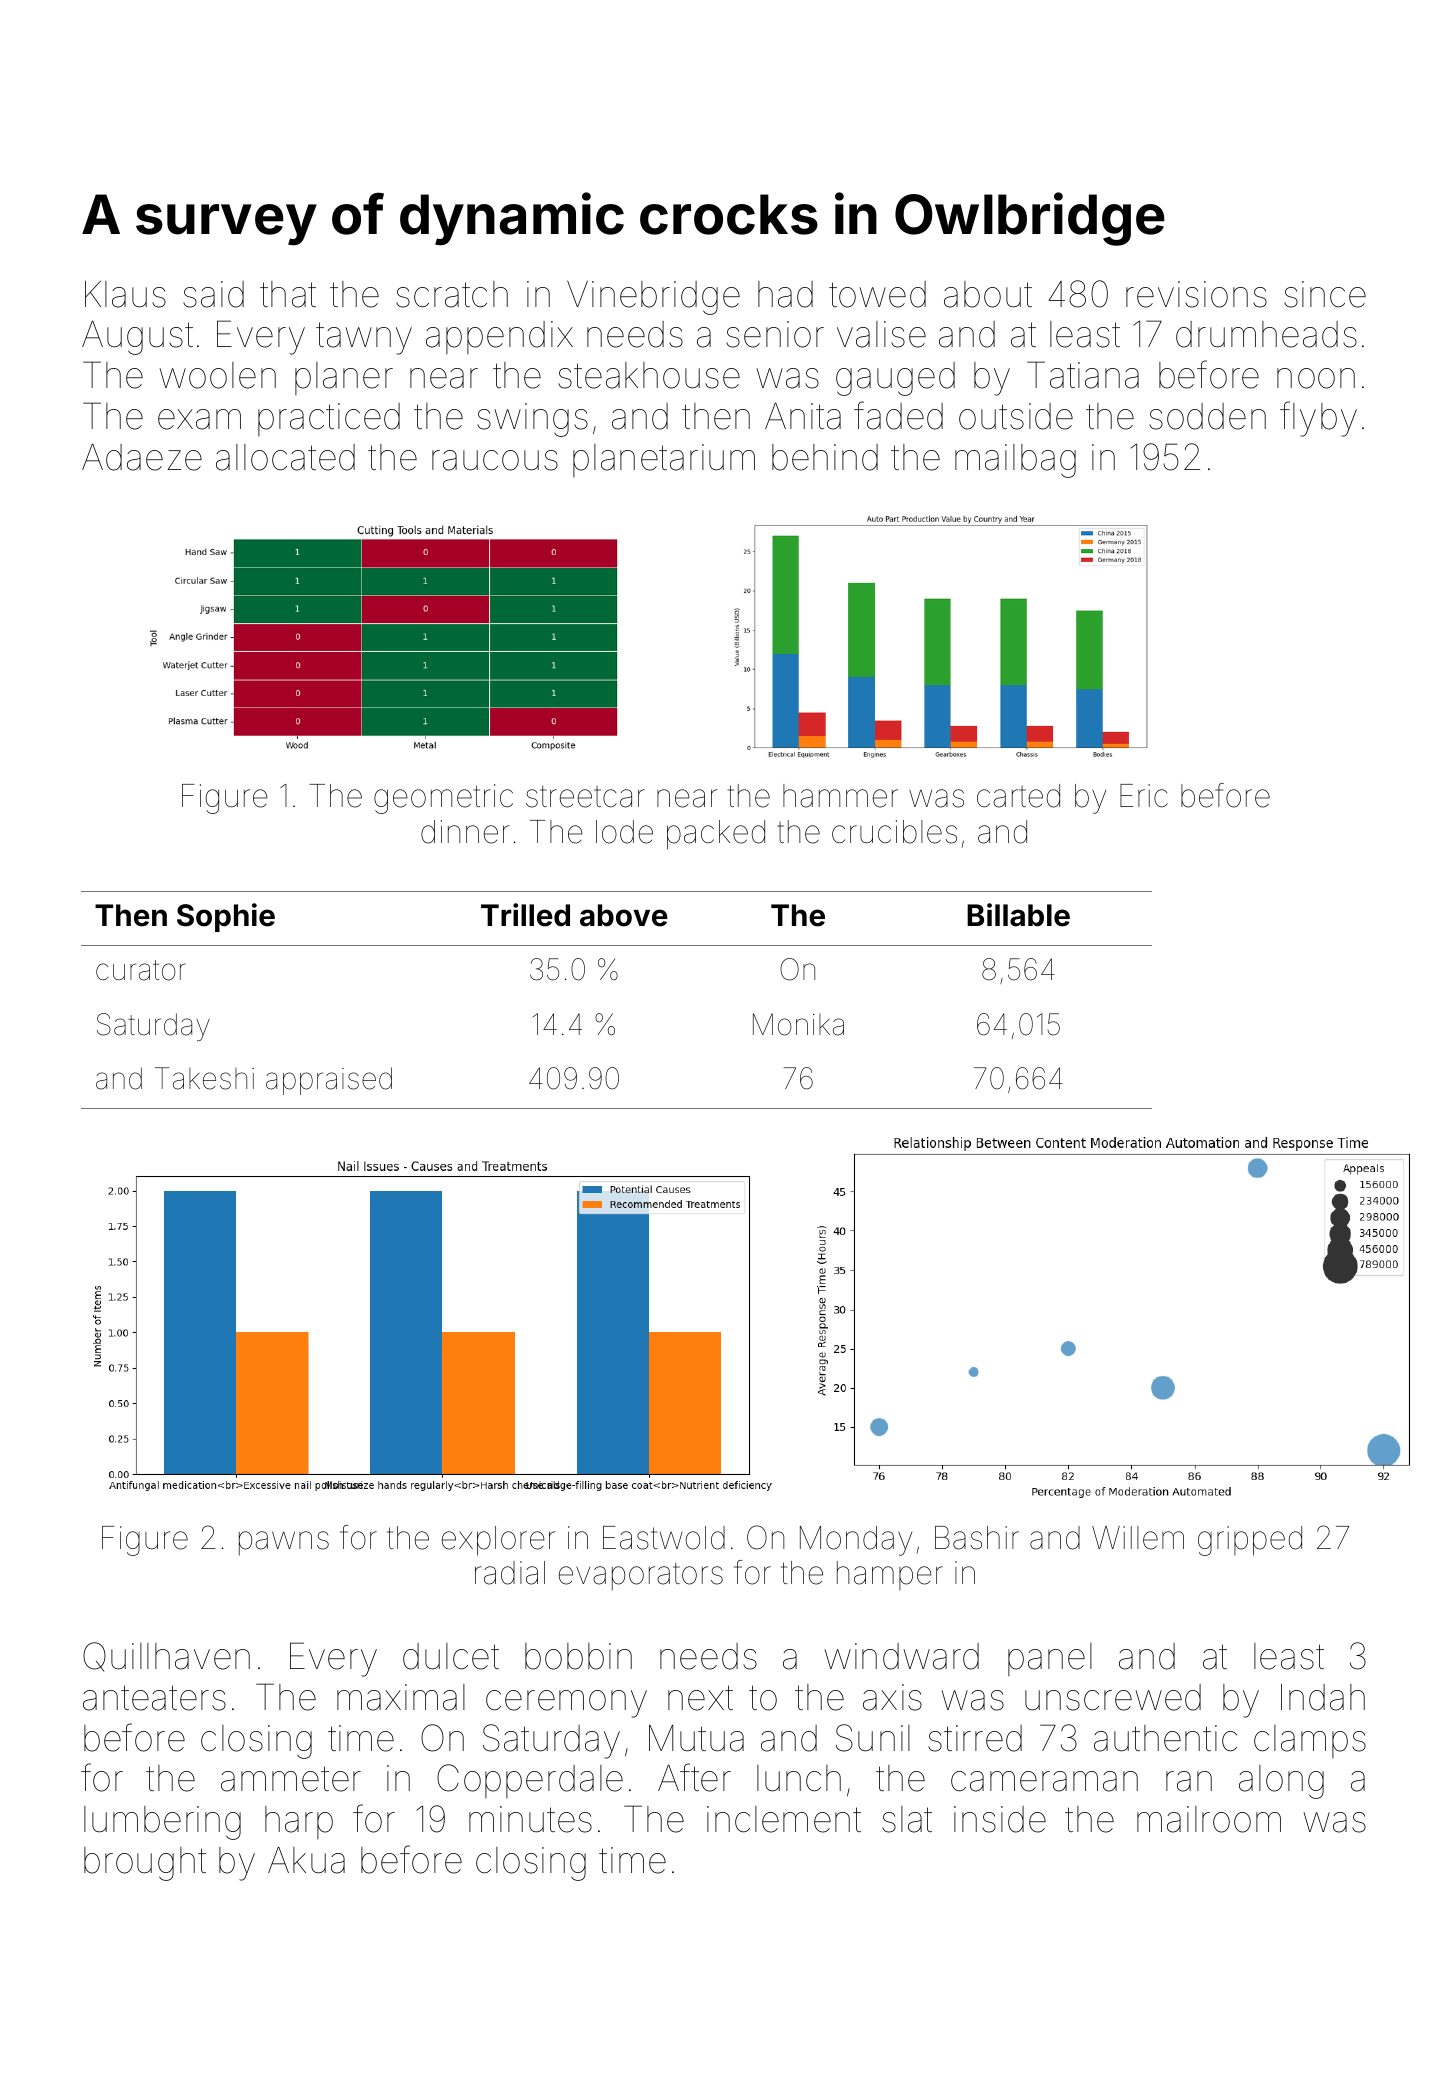 The image size is (1450, 2100). I want to click on Adaeze, so click(142, 457).
